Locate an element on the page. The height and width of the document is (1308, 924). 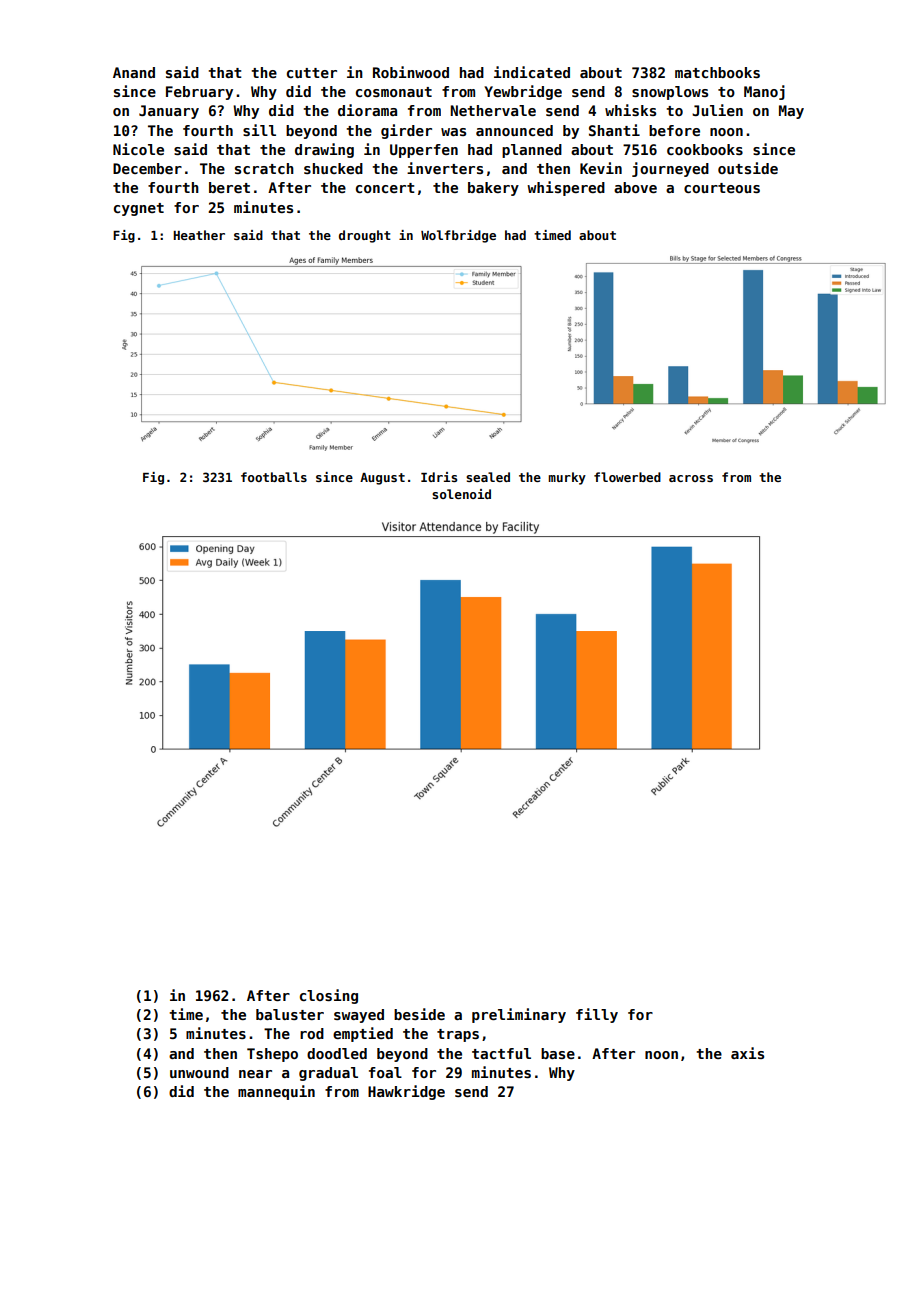
beret is located at coordinates (229, 187).
